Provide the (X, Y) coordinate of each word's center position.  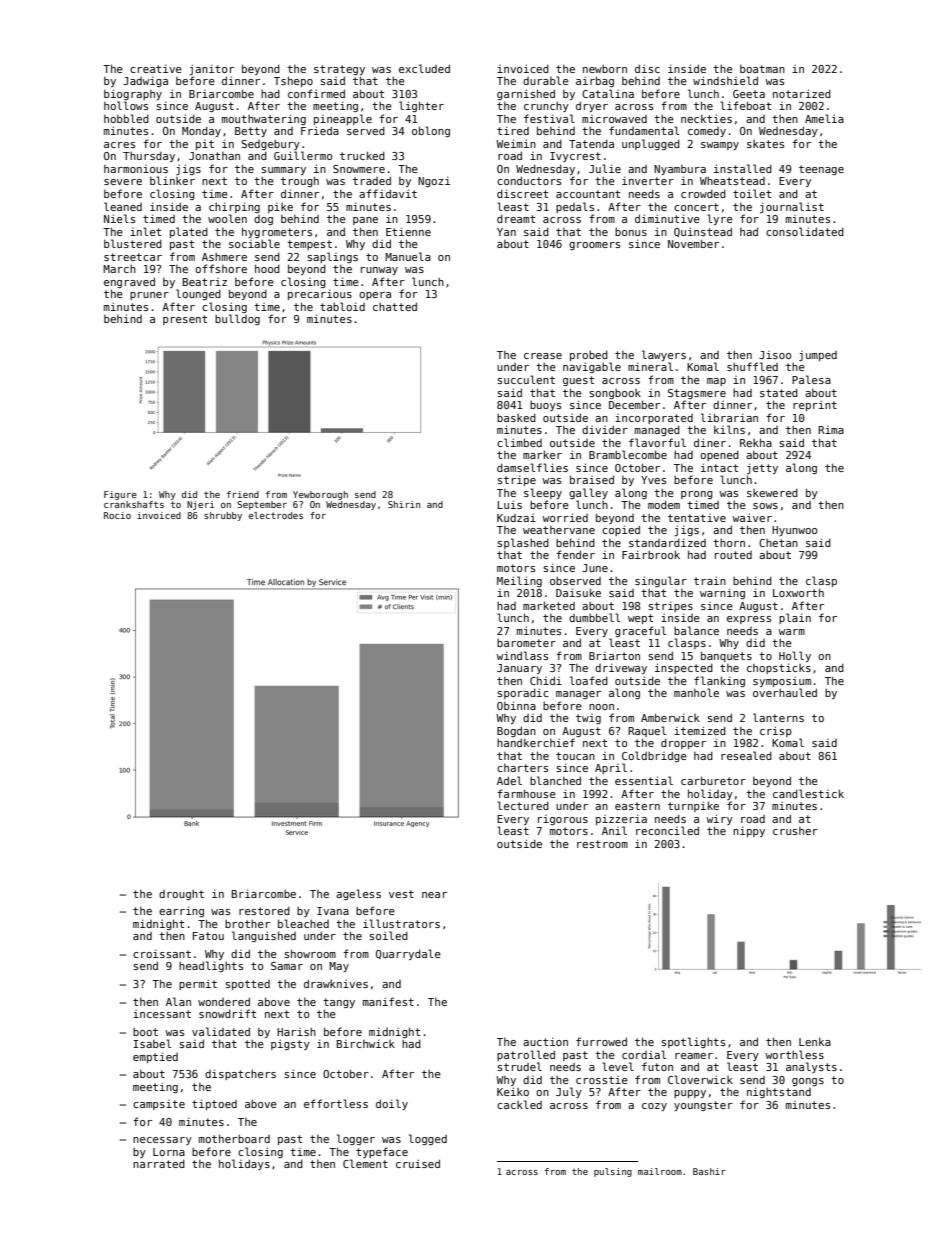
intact (719, 467)
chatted (395, 306)
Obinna (516, 705)
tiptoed (214, 1104)
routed (733, 555)
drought (181, 894)
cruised (418, 1163)
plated (189, 232)
